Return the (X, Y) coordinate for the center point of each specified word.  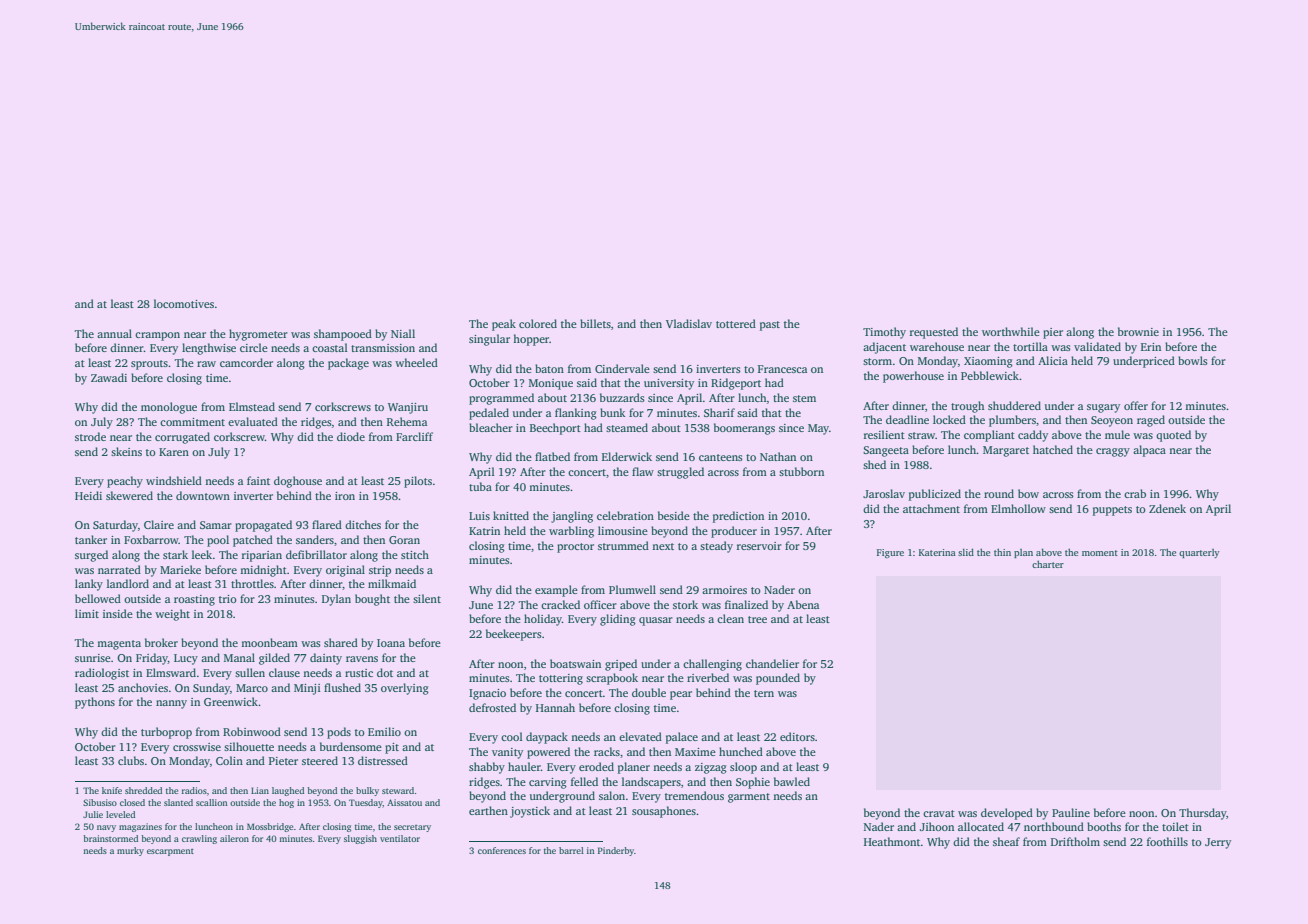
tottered (736, 323)
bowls (1193, 360)
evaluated (253, 421)
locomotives (184, 303)
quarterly (1199, 553)
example (556, 591)
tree (757, 619)
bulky (367, 791)
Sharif (719, 412)
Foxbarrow (151, 539)
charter (1048, 564)
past (770, 326)
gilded (274, 659)
